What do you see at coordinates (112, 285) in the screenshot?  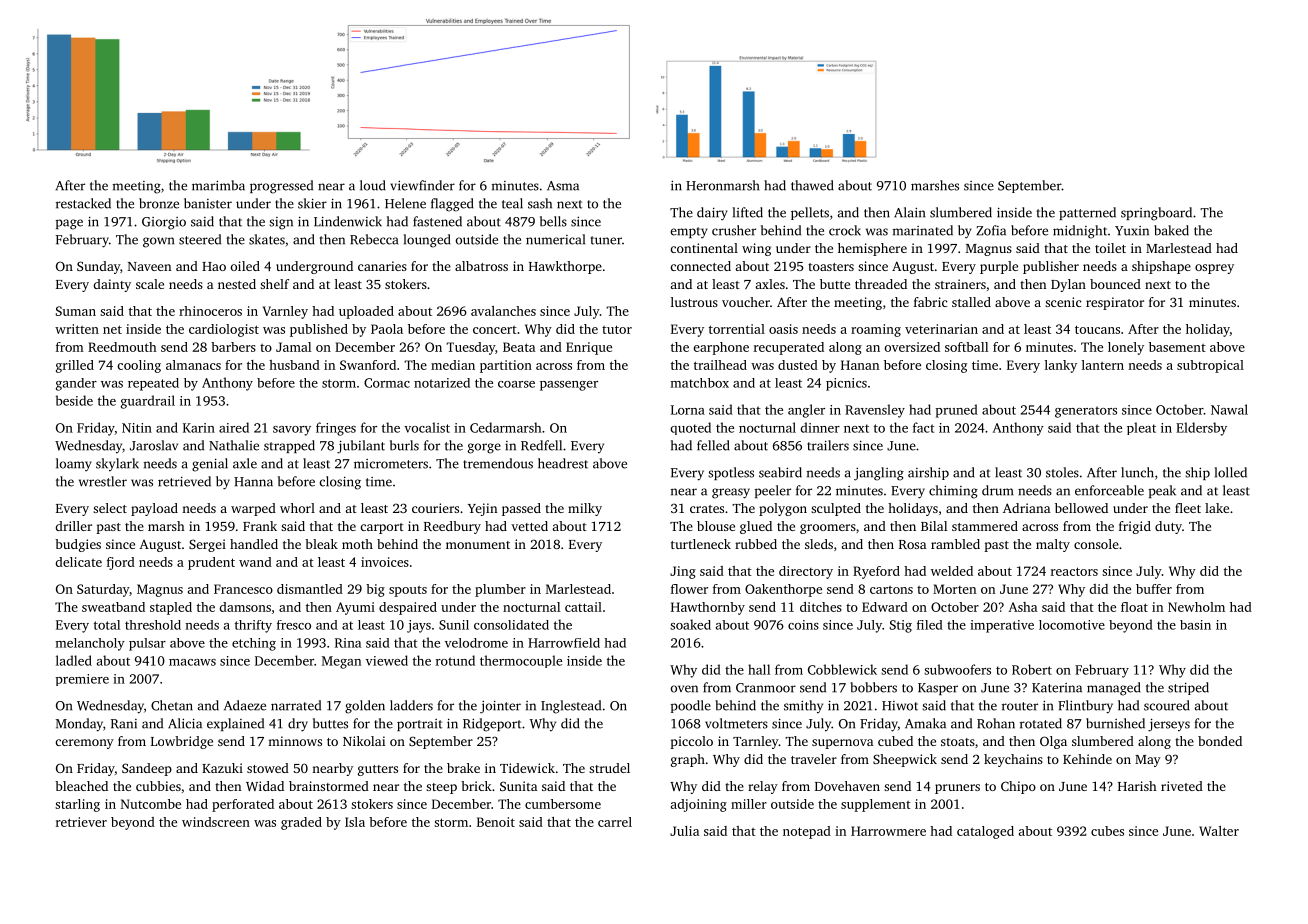 I see `dainty` at bounding box center [112, 285].
